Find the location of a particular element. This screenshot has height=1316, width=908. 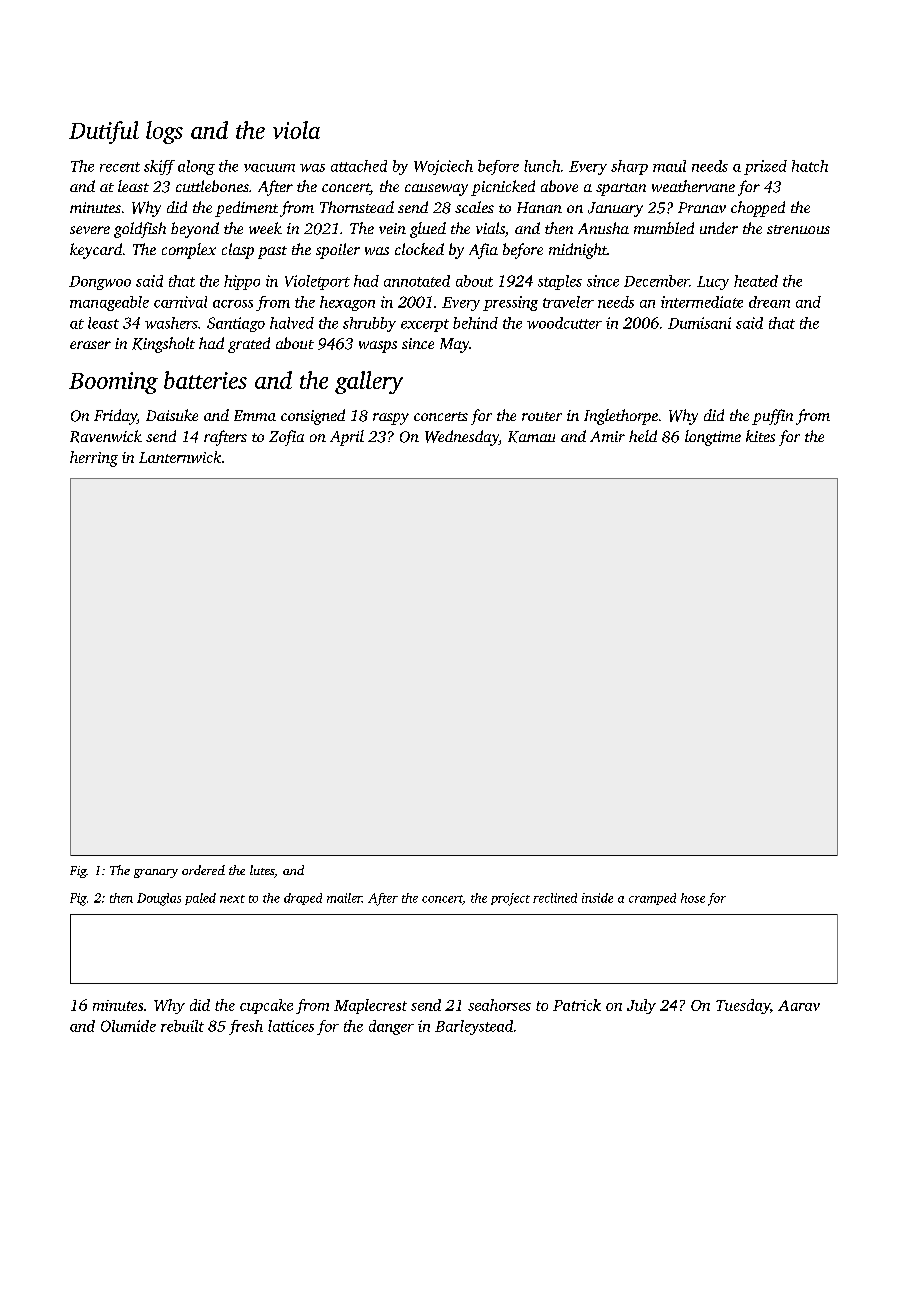

granary is located at coordinates (156, 873).
